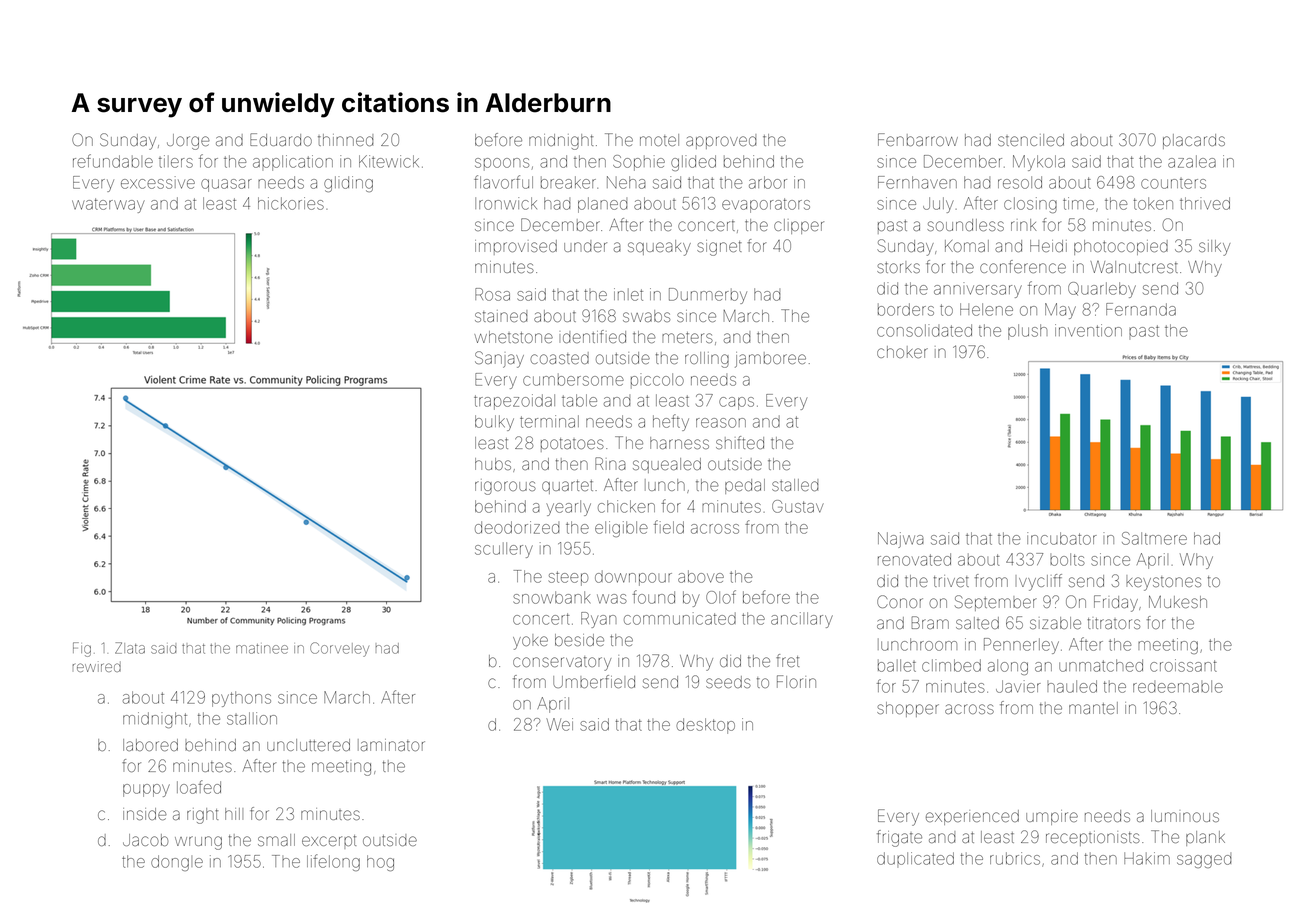 The height and width of the document is (924, 1308). What do you see at coordinates (380, 863) in the document?
I see `hog` at bounding box center [380, 863].
